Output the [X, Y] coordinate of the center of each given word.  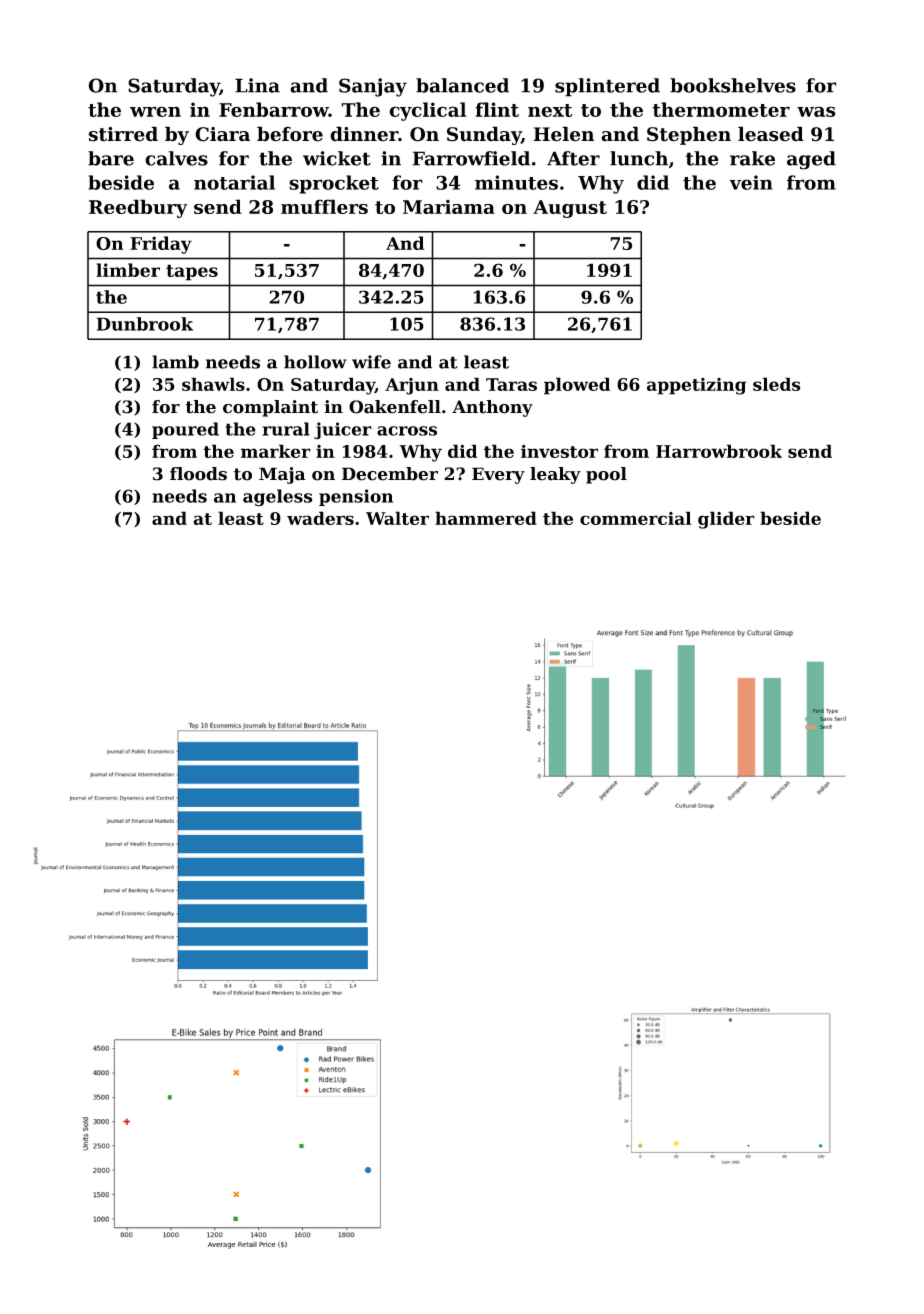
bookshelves [733, 85]
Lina [257, 85]
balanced [462, 85]
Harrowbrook [719, 451]
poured [185, 430]
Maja [282, 475]
